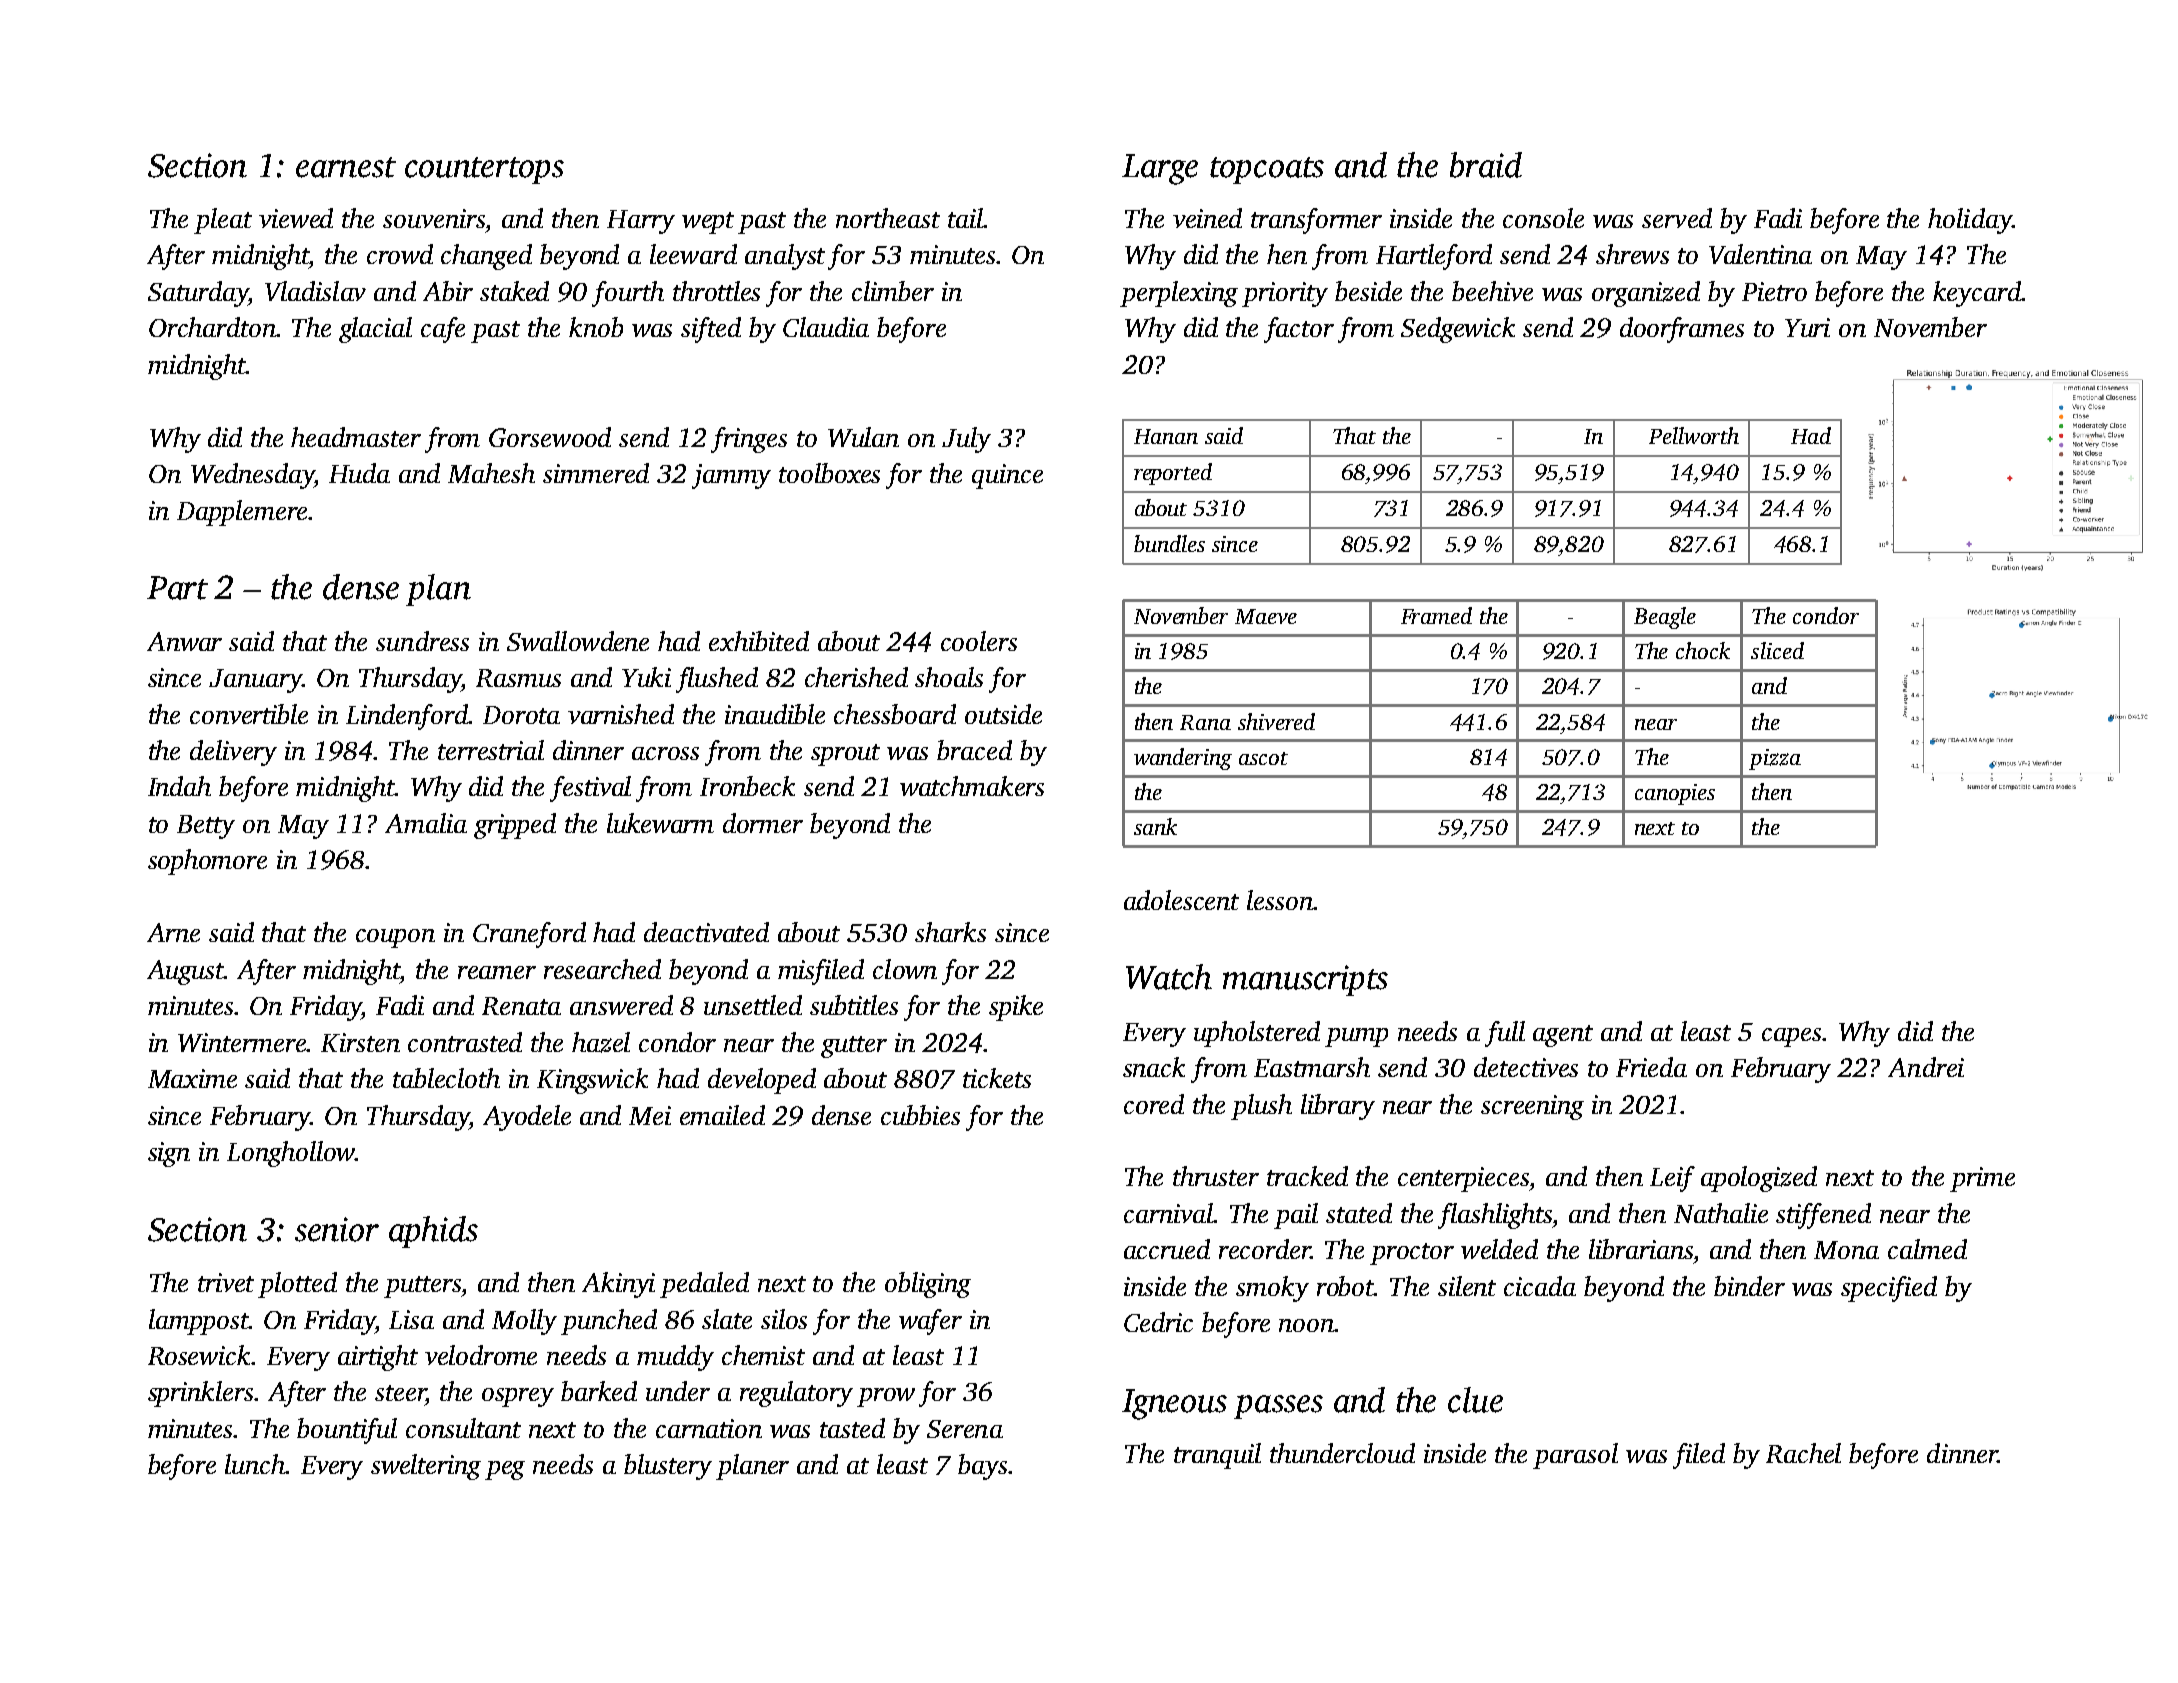 The height and width of the image is (1683, 2178). Describe the element at coordinates (965, 218) in the image. I see `tail` at that location.
